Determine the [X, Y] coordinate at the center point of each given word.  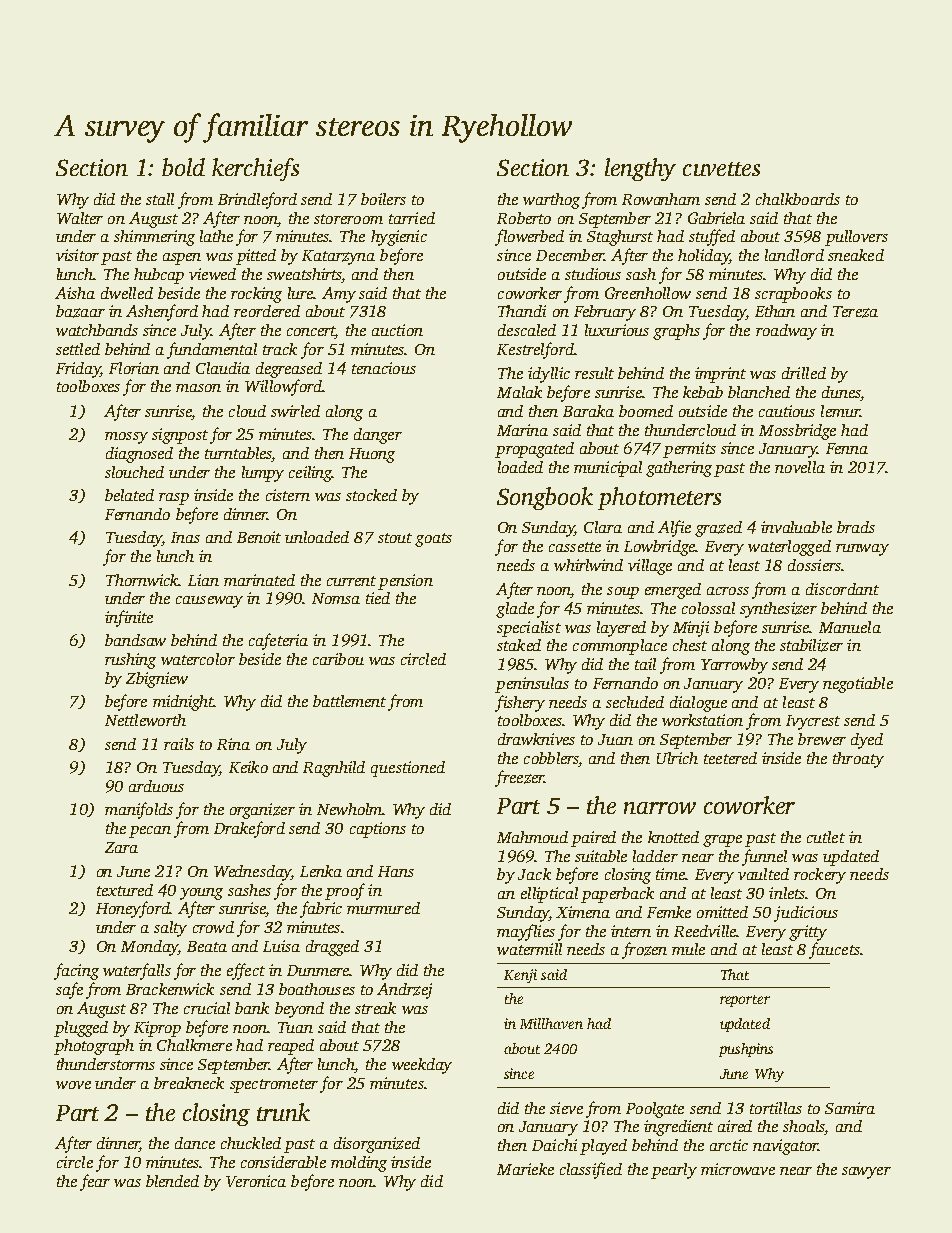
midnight [183, 703]
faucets [834, 950]
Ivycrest [813, 722]
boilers [383, 199]
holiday [703, 257]
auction [397, 330]
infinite [129, 618]
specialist [529, 629]
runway [862, 550]
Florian [134, 368]
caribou [338, 659]
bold [183, 167]
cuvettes [721, 169]
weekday [422, 1066]
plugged [81, 1029]
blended [172, 1181]
